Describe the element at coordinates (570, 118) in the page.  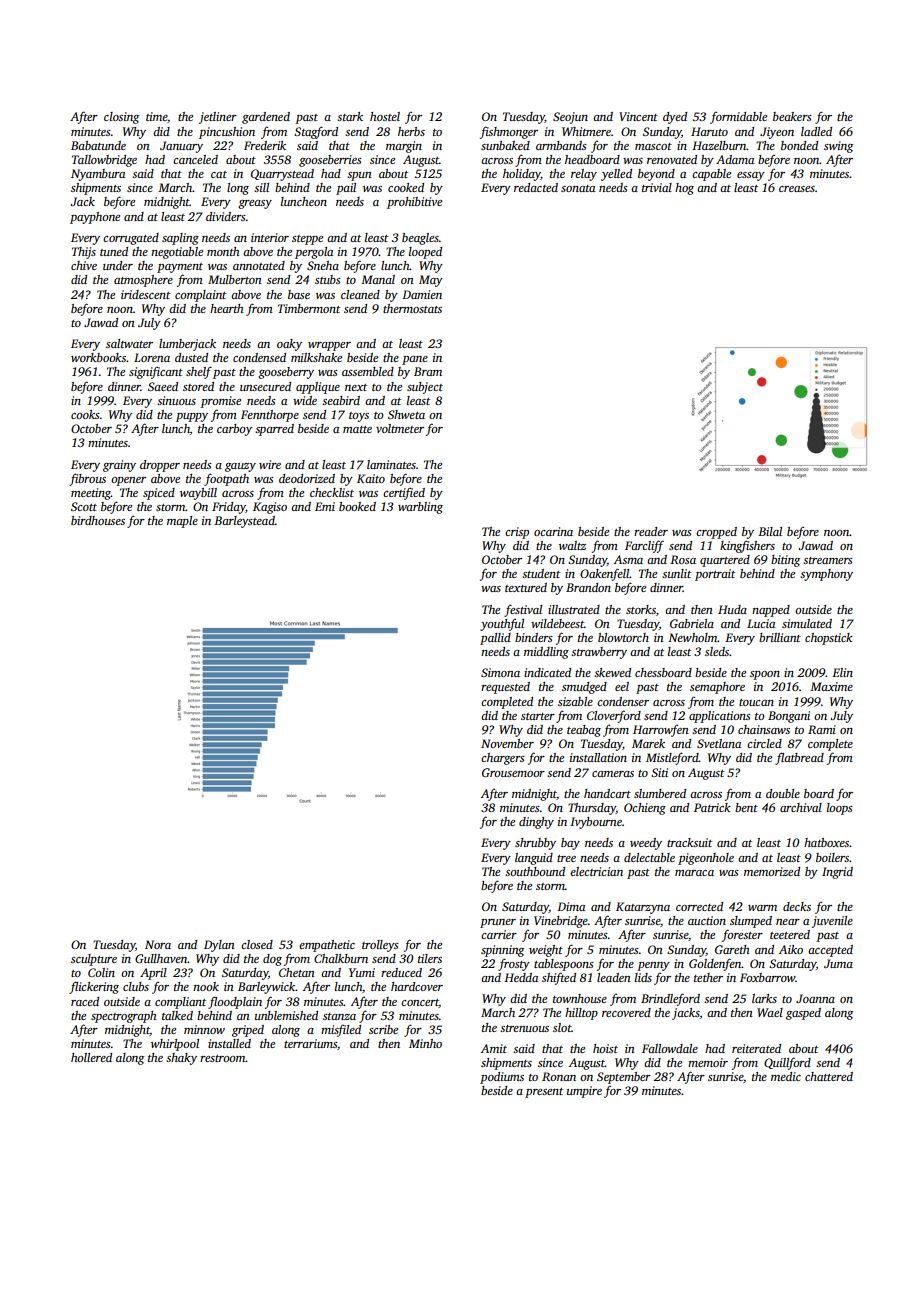
I see `Seojun` at that location.
